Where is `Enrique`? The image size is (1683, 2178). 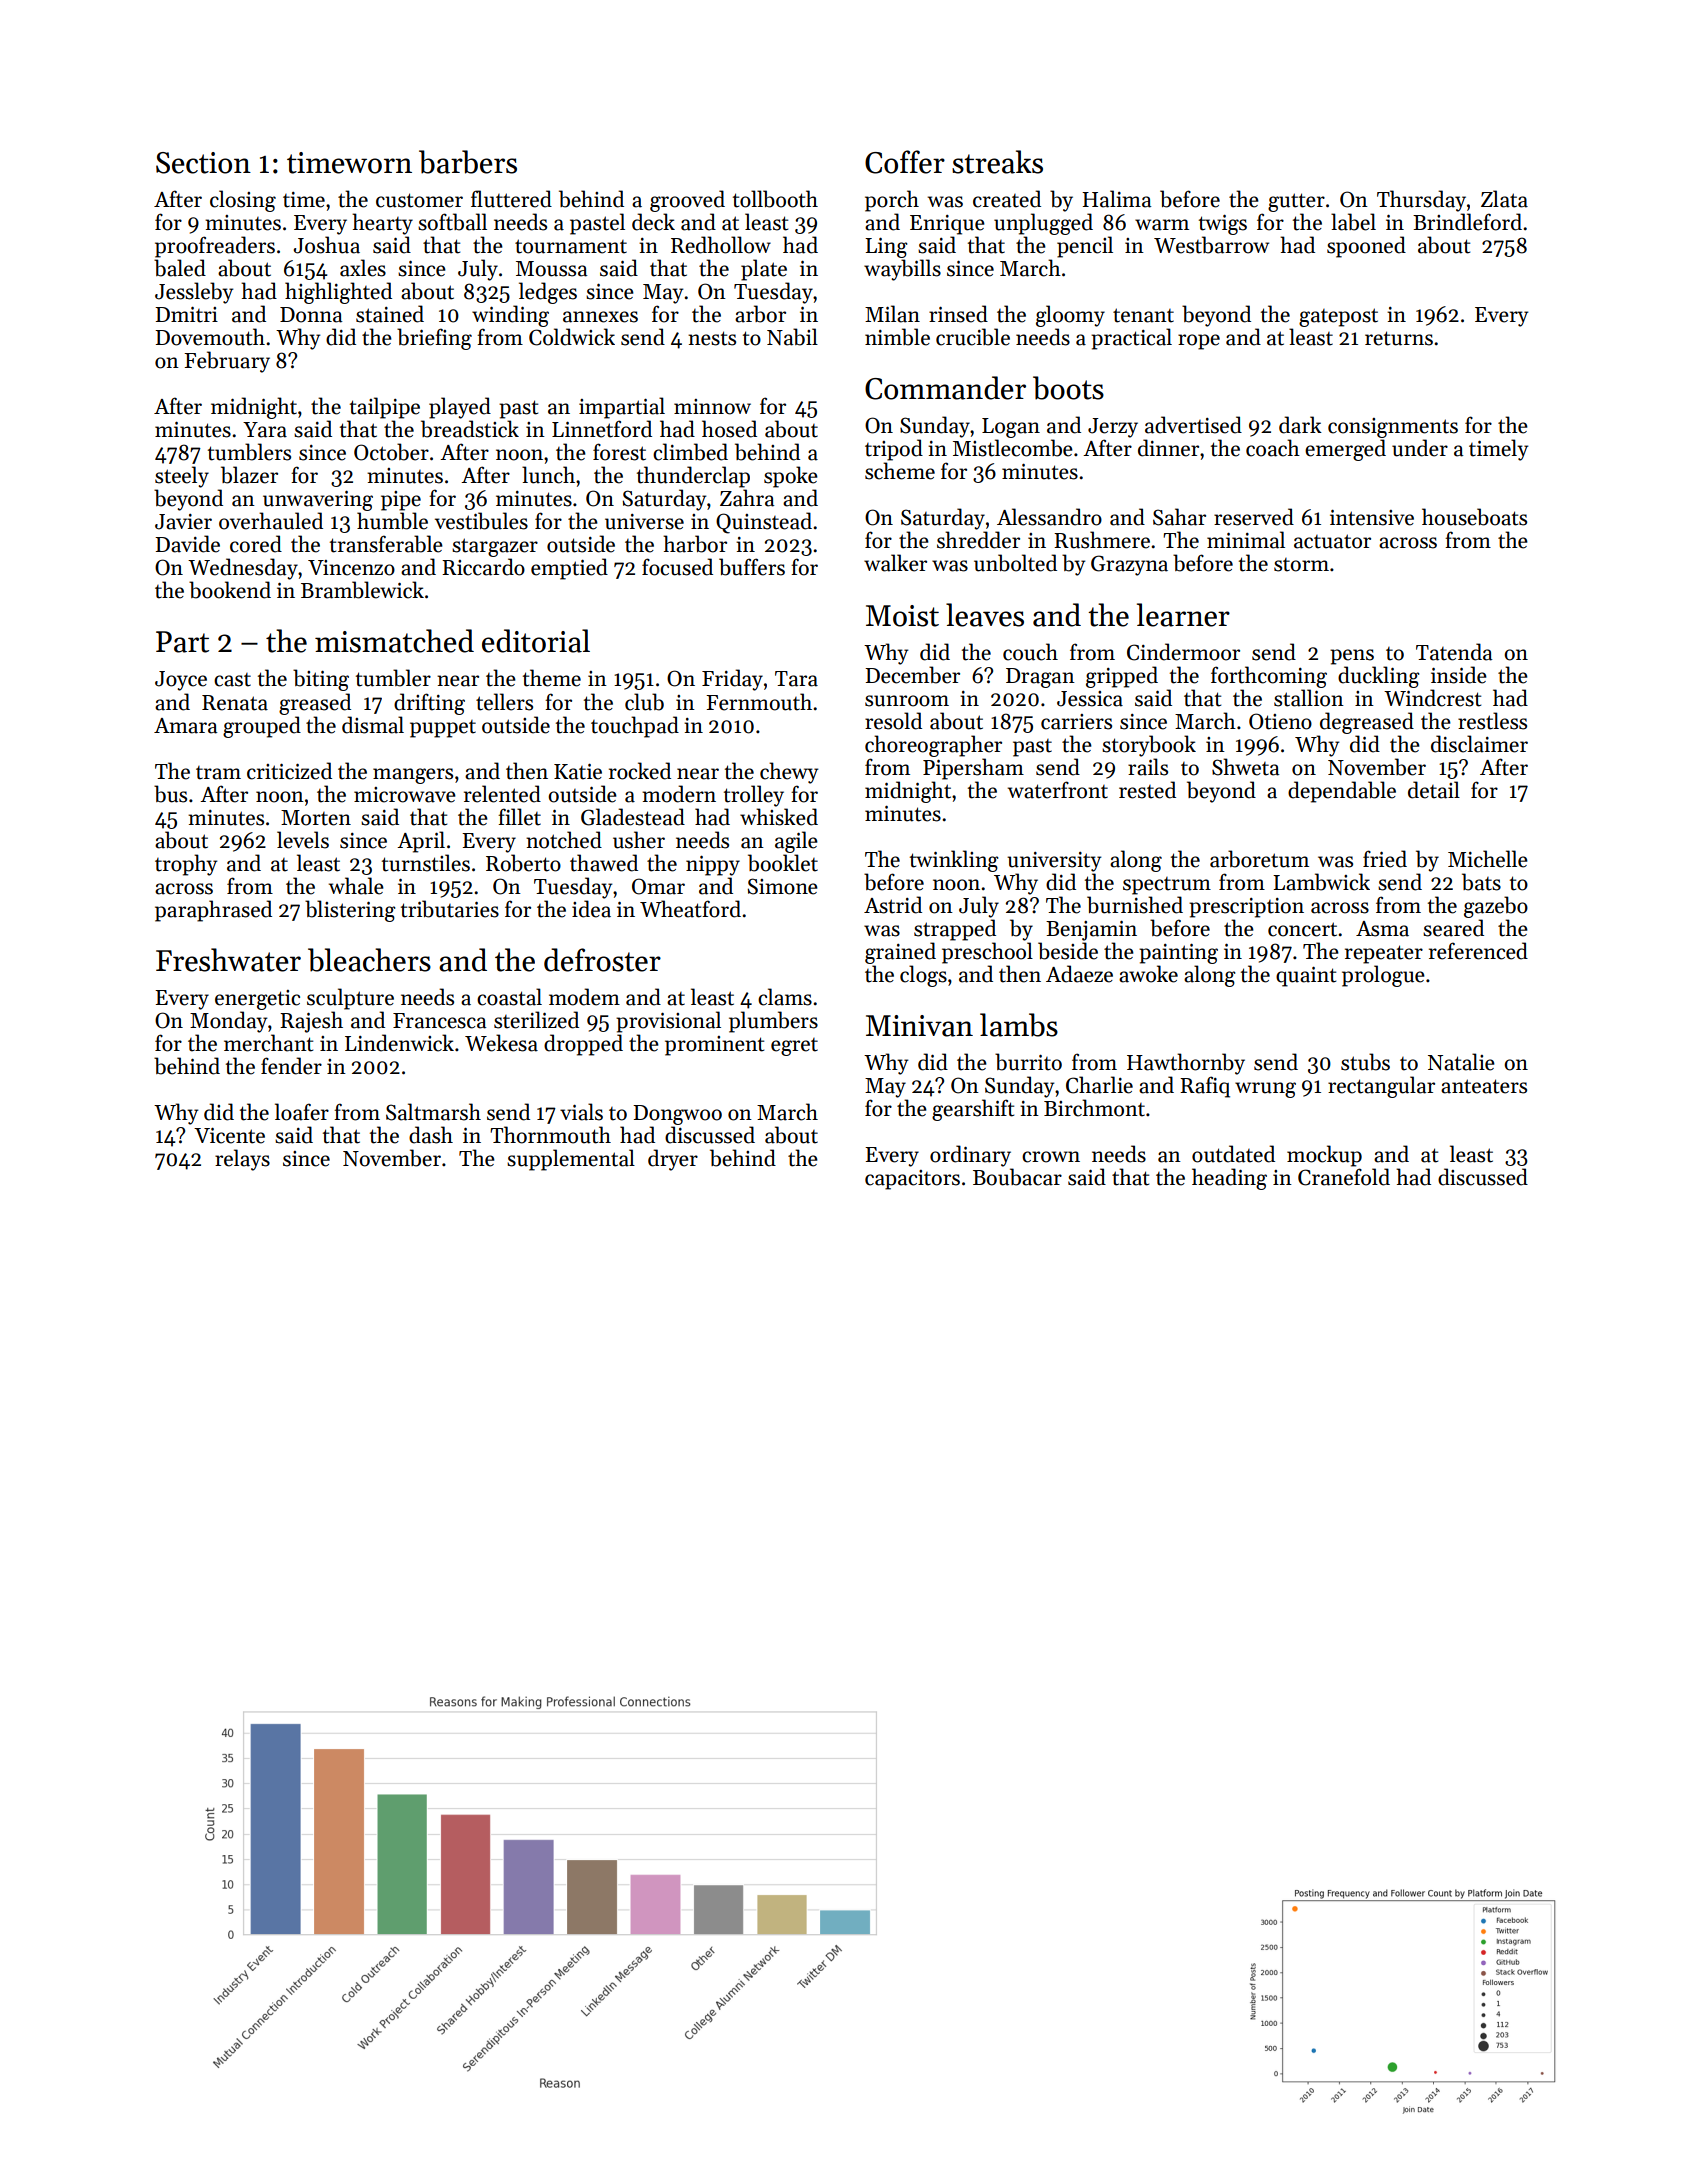 Enrique is located at coordinates (947, 225).
